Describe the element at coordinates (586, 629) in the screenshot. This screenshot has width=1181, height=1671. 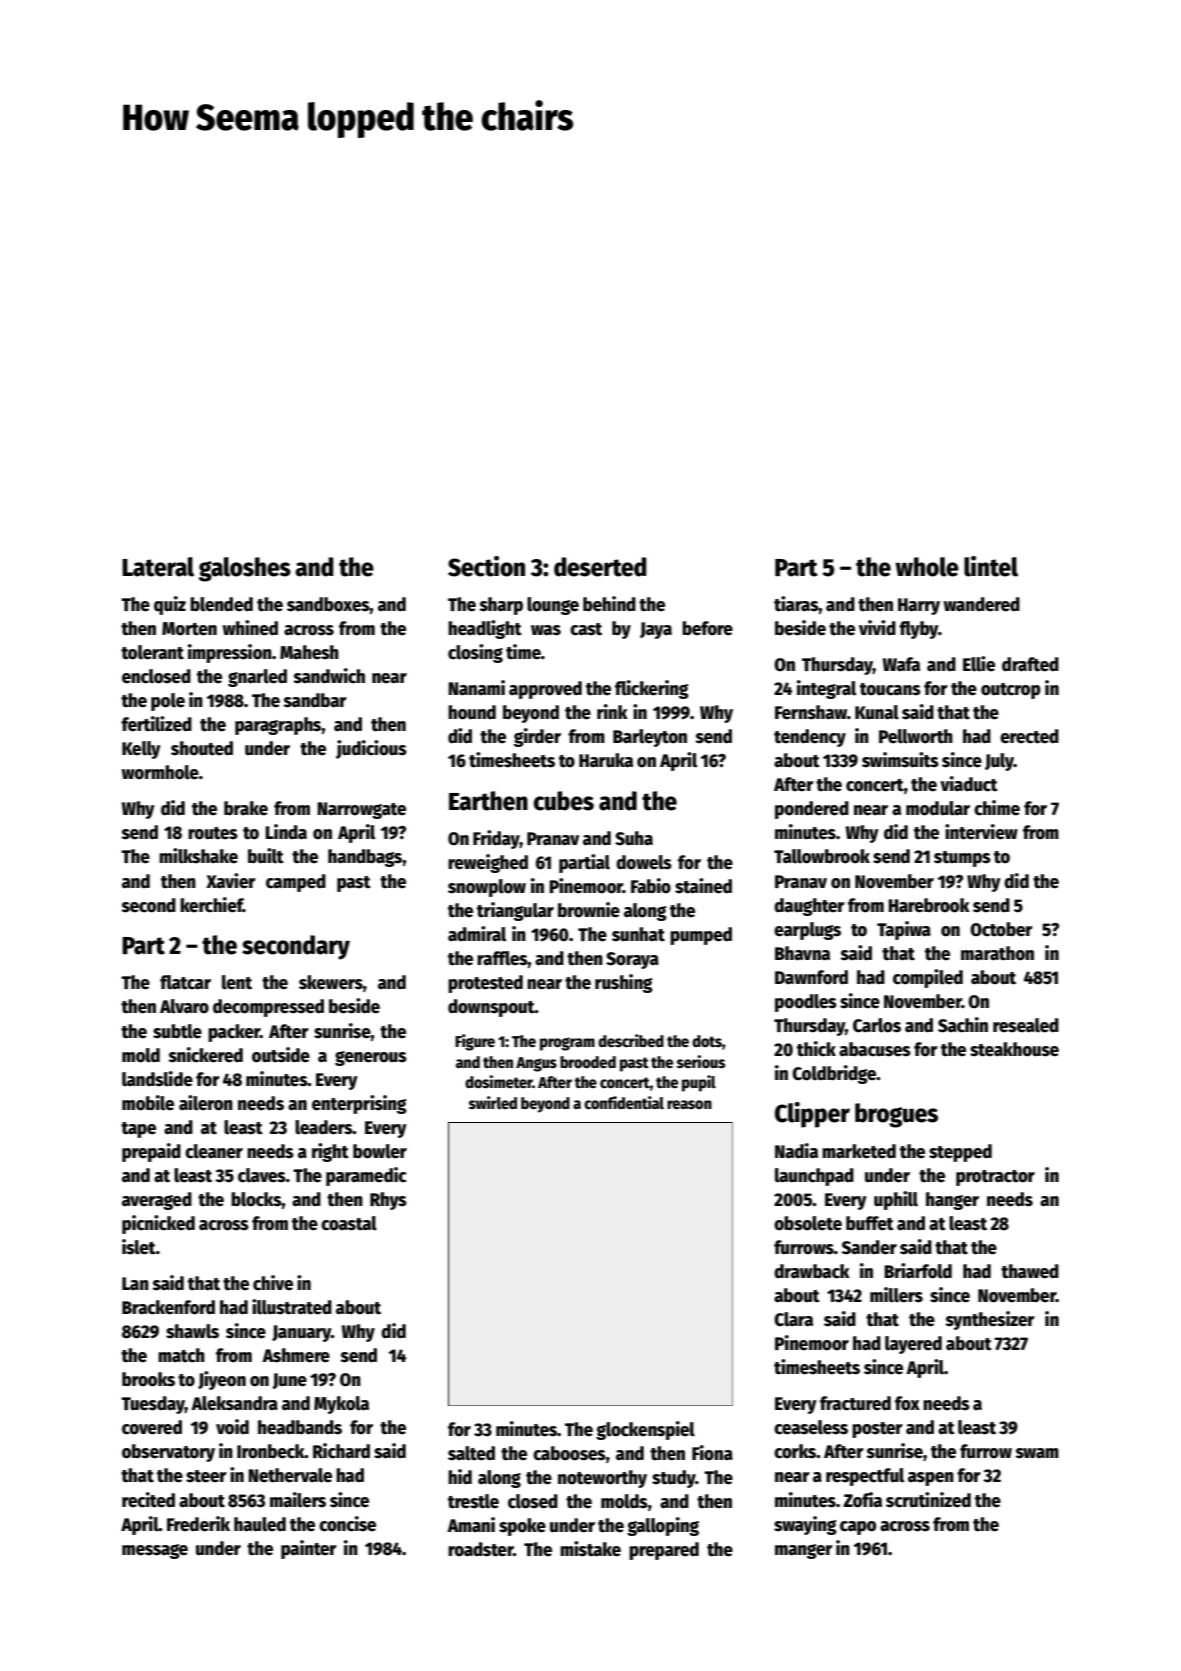
I see `cast` at that location.
